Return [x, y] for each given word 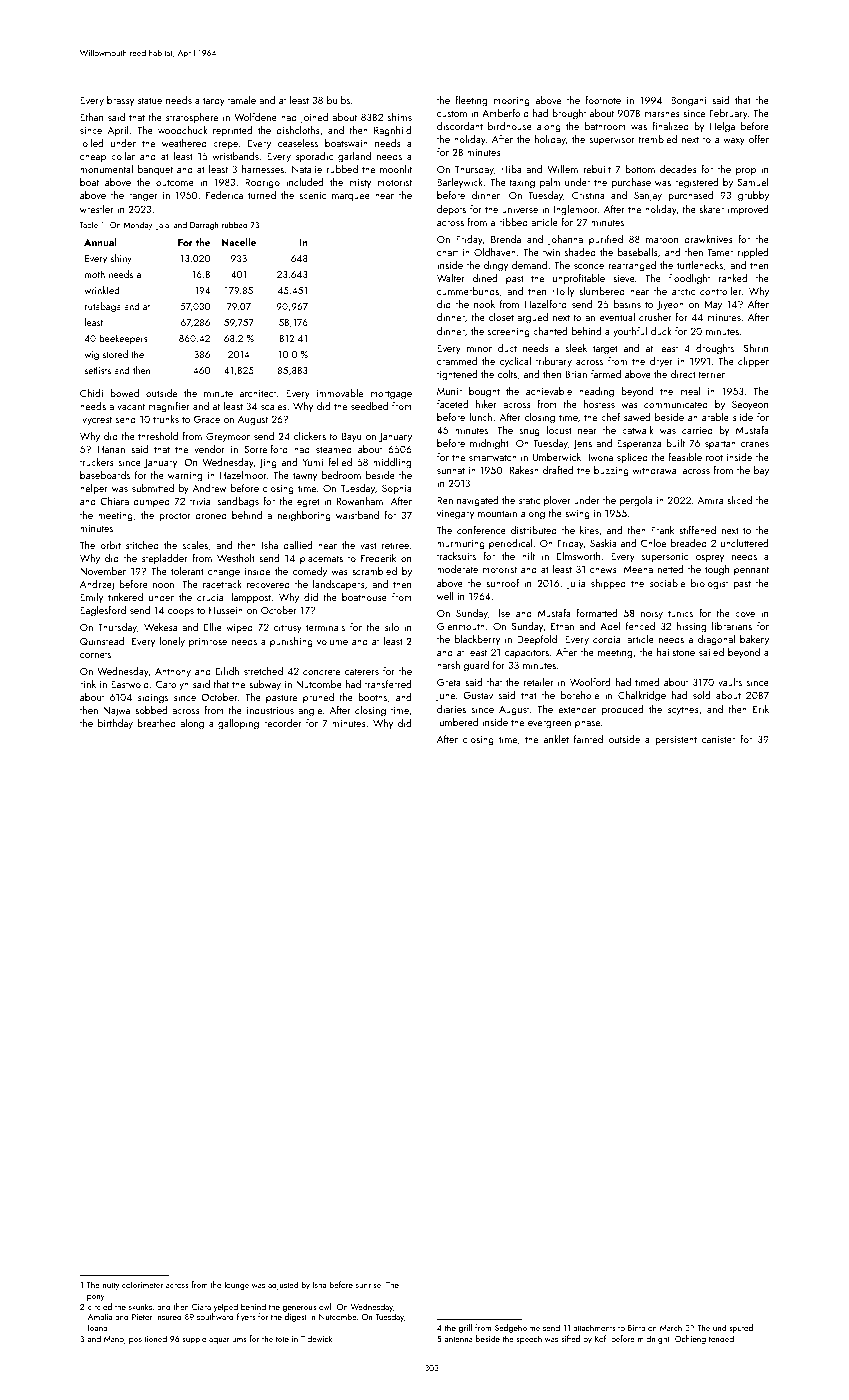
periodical [510, 544]
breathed [156, 723]
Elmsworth [578, 556]
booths [372, 697]
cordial [608, 639]
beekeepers [123, 339]
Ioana [97, 1328]
